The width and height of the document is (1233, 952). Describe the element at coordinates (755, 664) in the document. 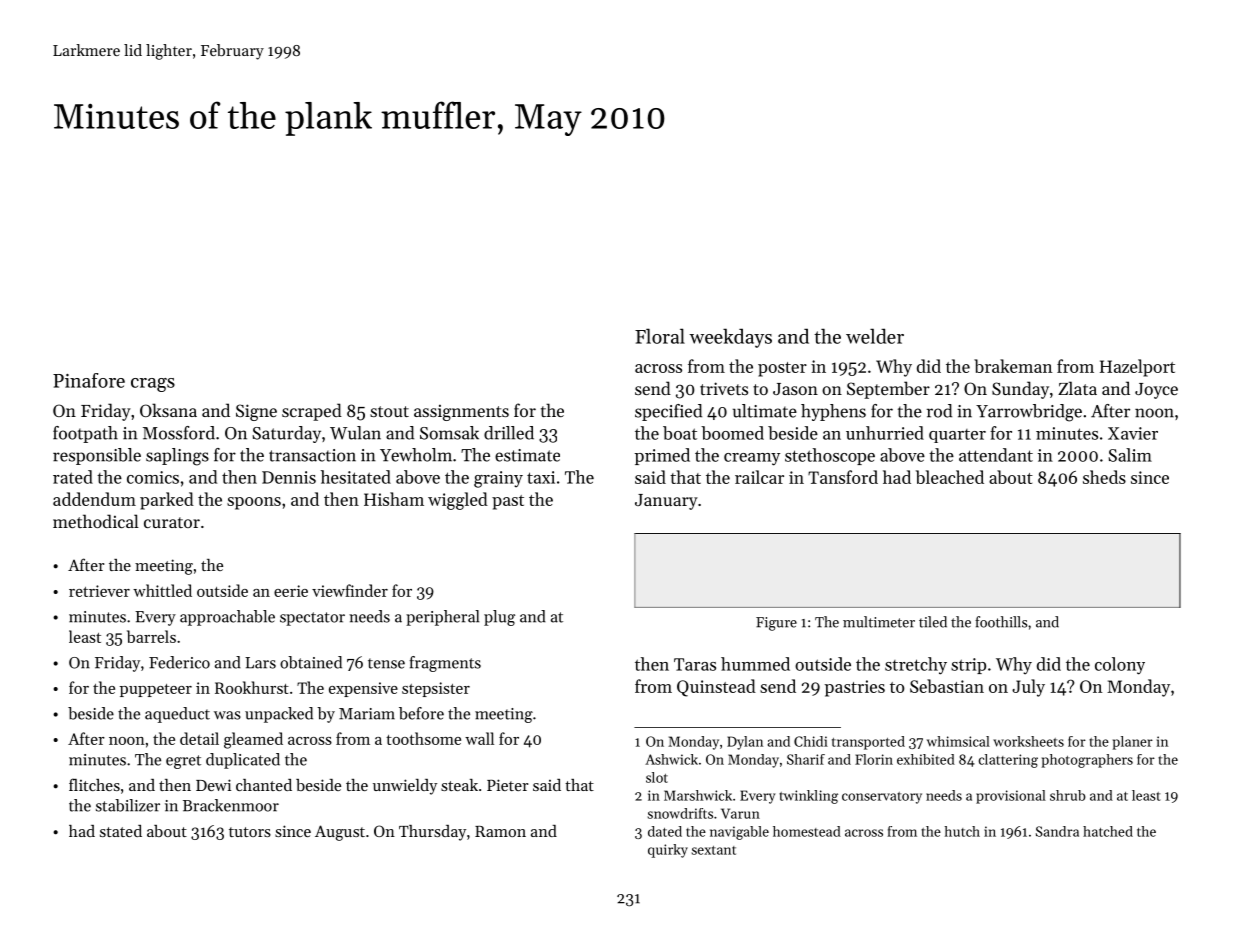

I see `hummed` at that location.
